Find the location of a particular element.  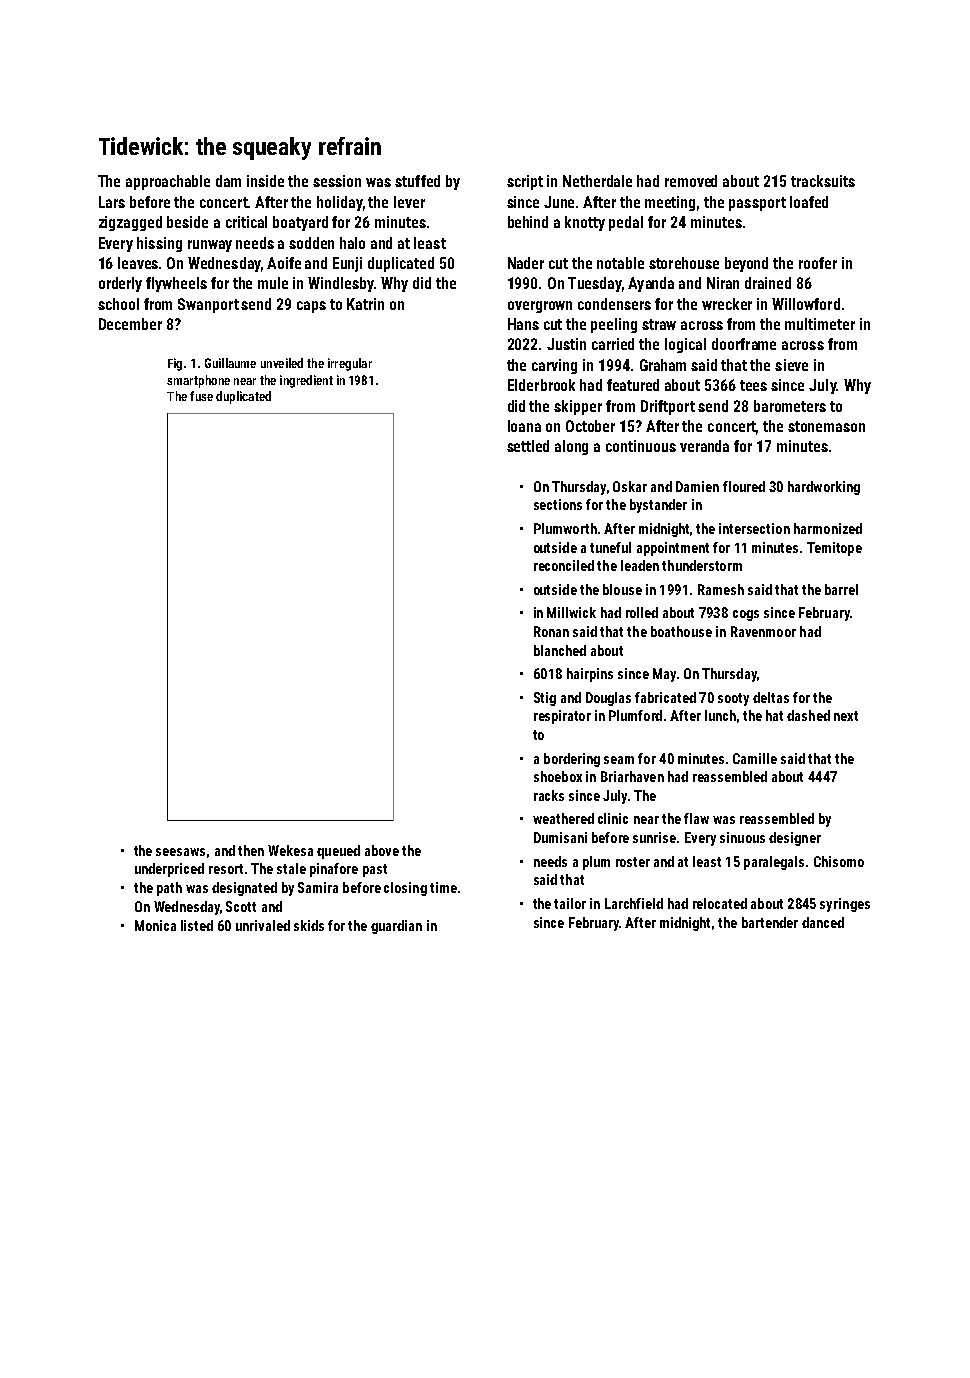

seesaws is located at coordinates (180, 852).
